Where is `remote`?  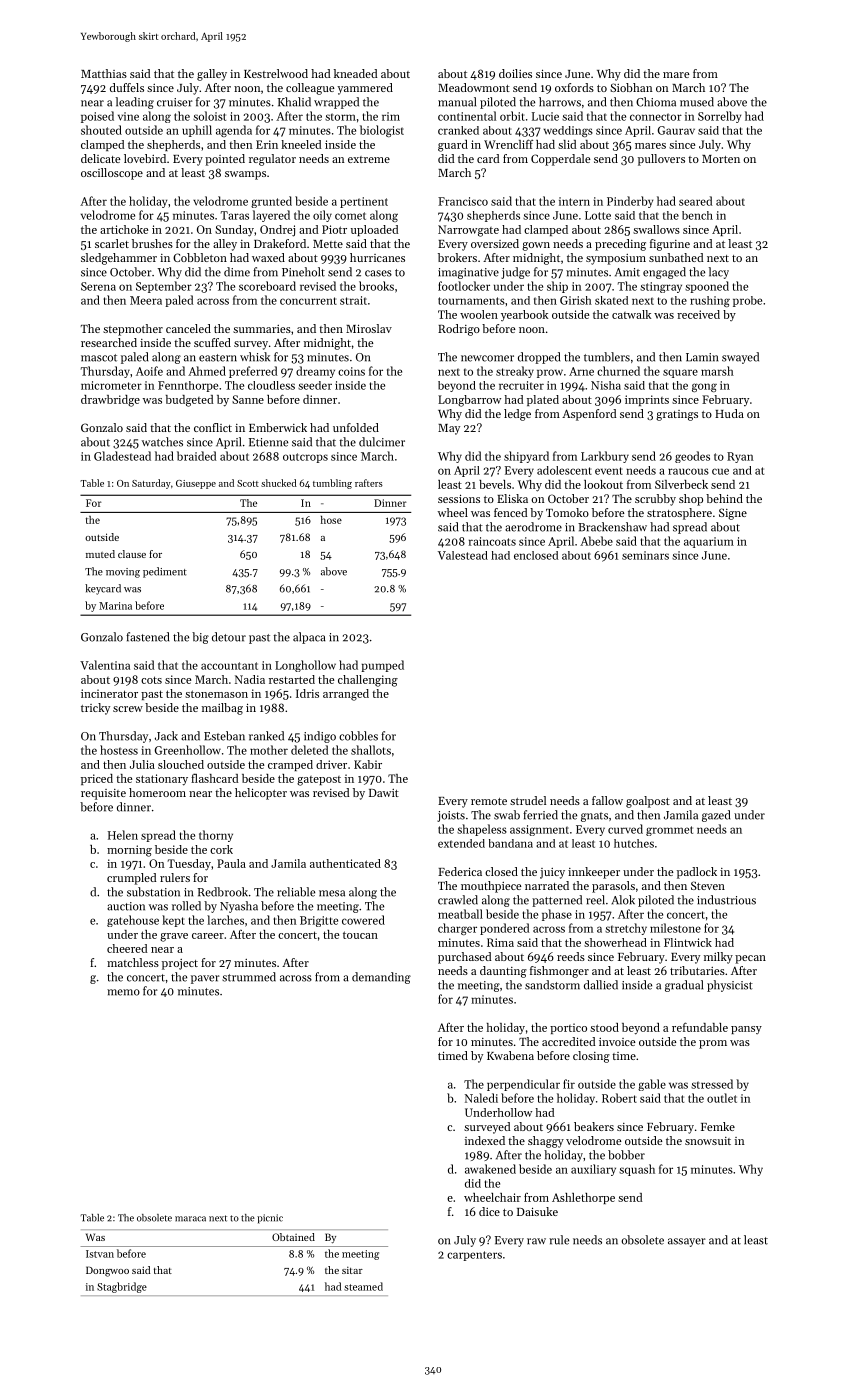
remote is located at coordinates (489, 801).
